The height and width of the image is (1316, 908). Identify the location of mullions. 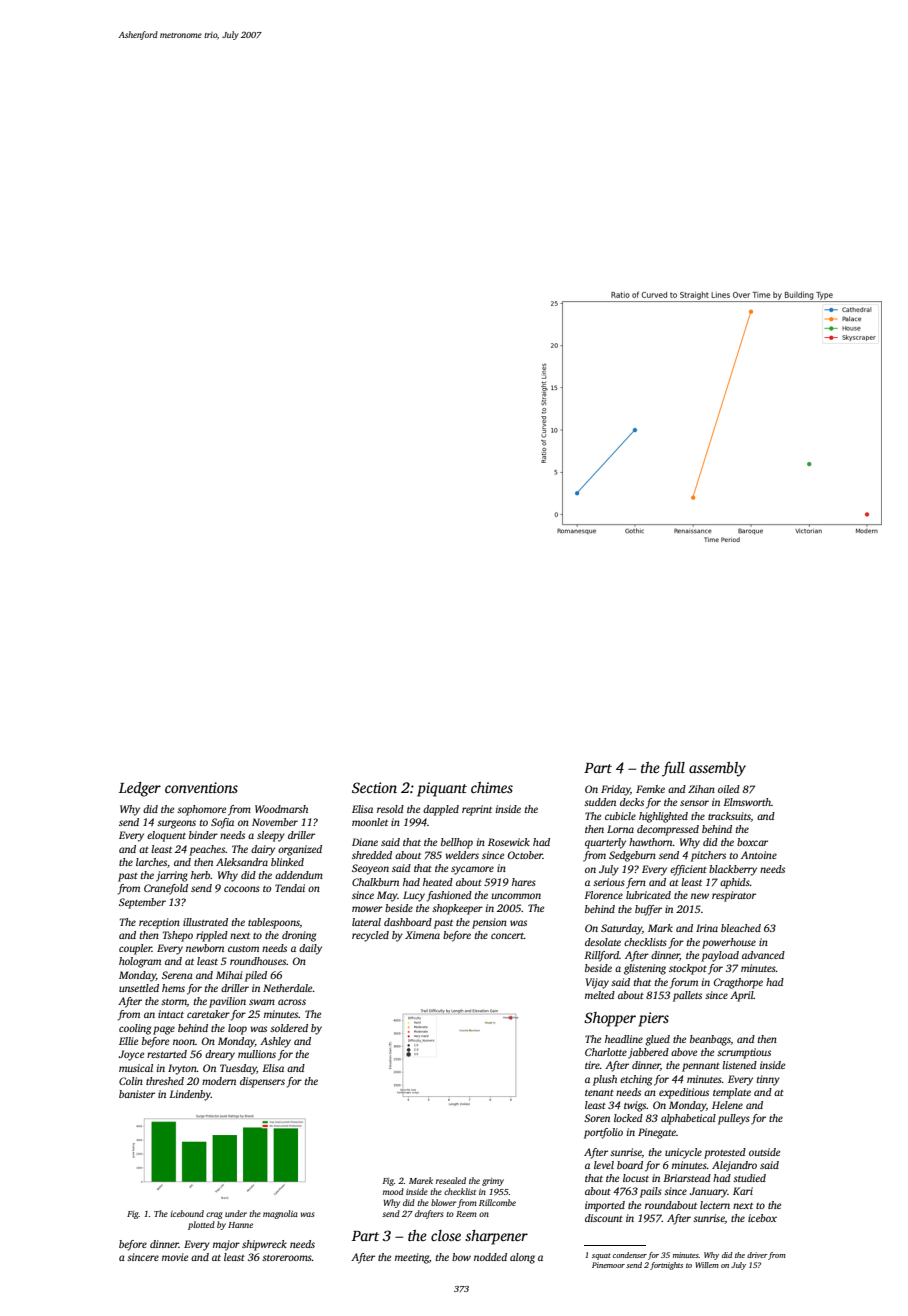
(257, 1054).
